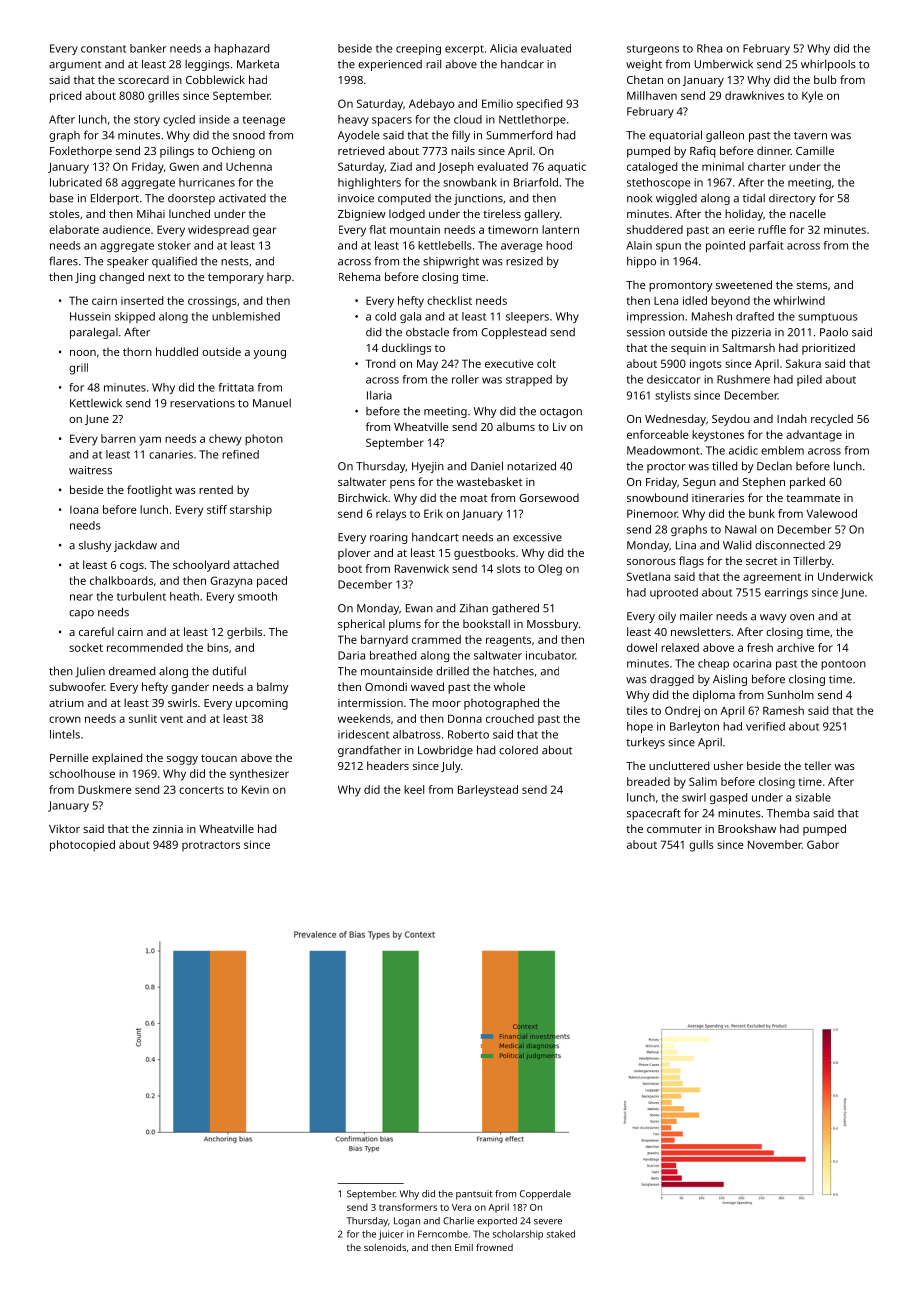 This screenshot has height=1308, width=924. What do you see at coordinates (145, 647) in the screenshot?
I see `recommended` at bounding box center [145, 647].
